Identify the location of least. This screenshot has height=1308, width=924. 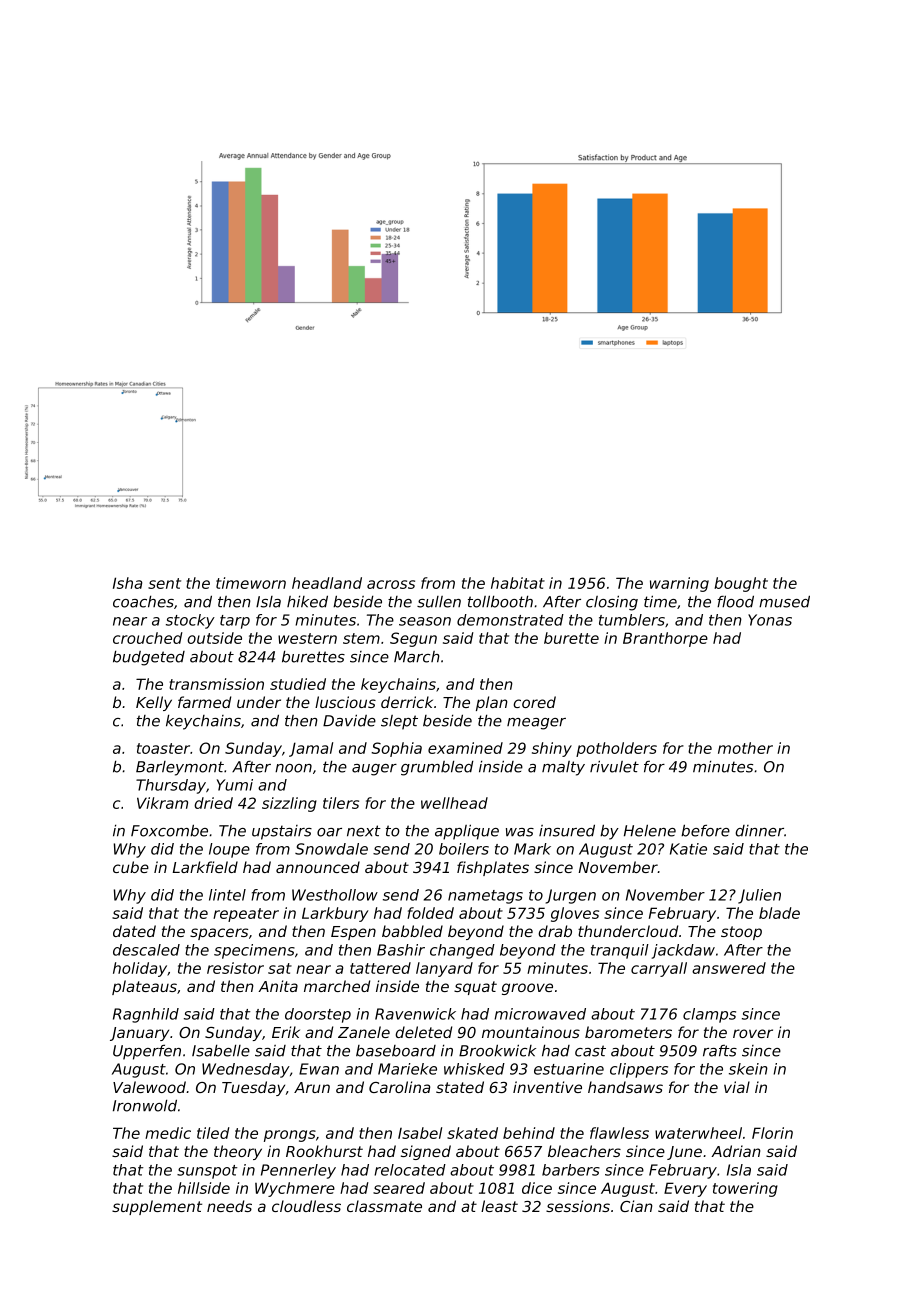
(499, 1206).
